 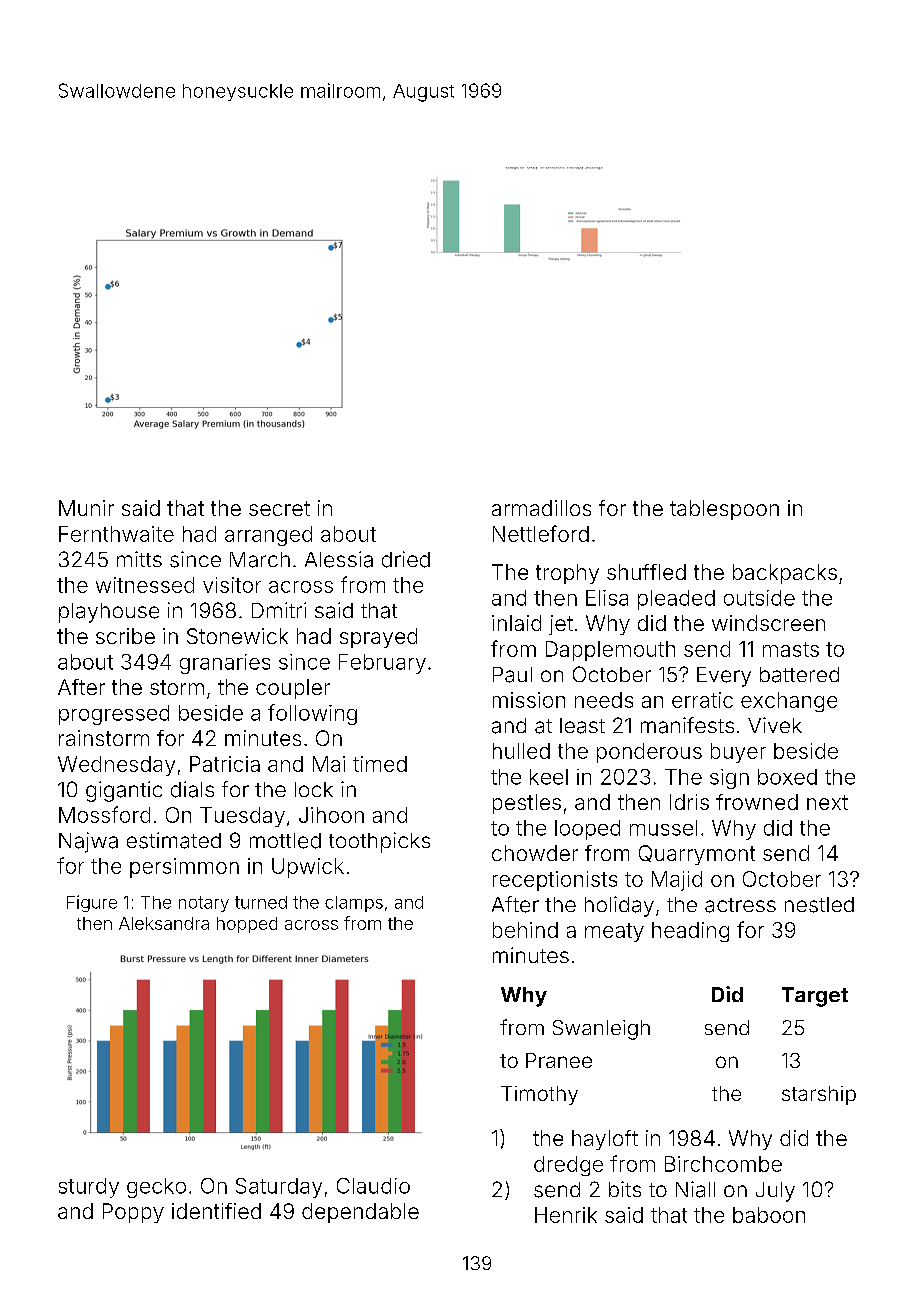 What do you see at coordinates (279, 508) in the screenshot?
I see `secret` at bounding box center [279, 508].
